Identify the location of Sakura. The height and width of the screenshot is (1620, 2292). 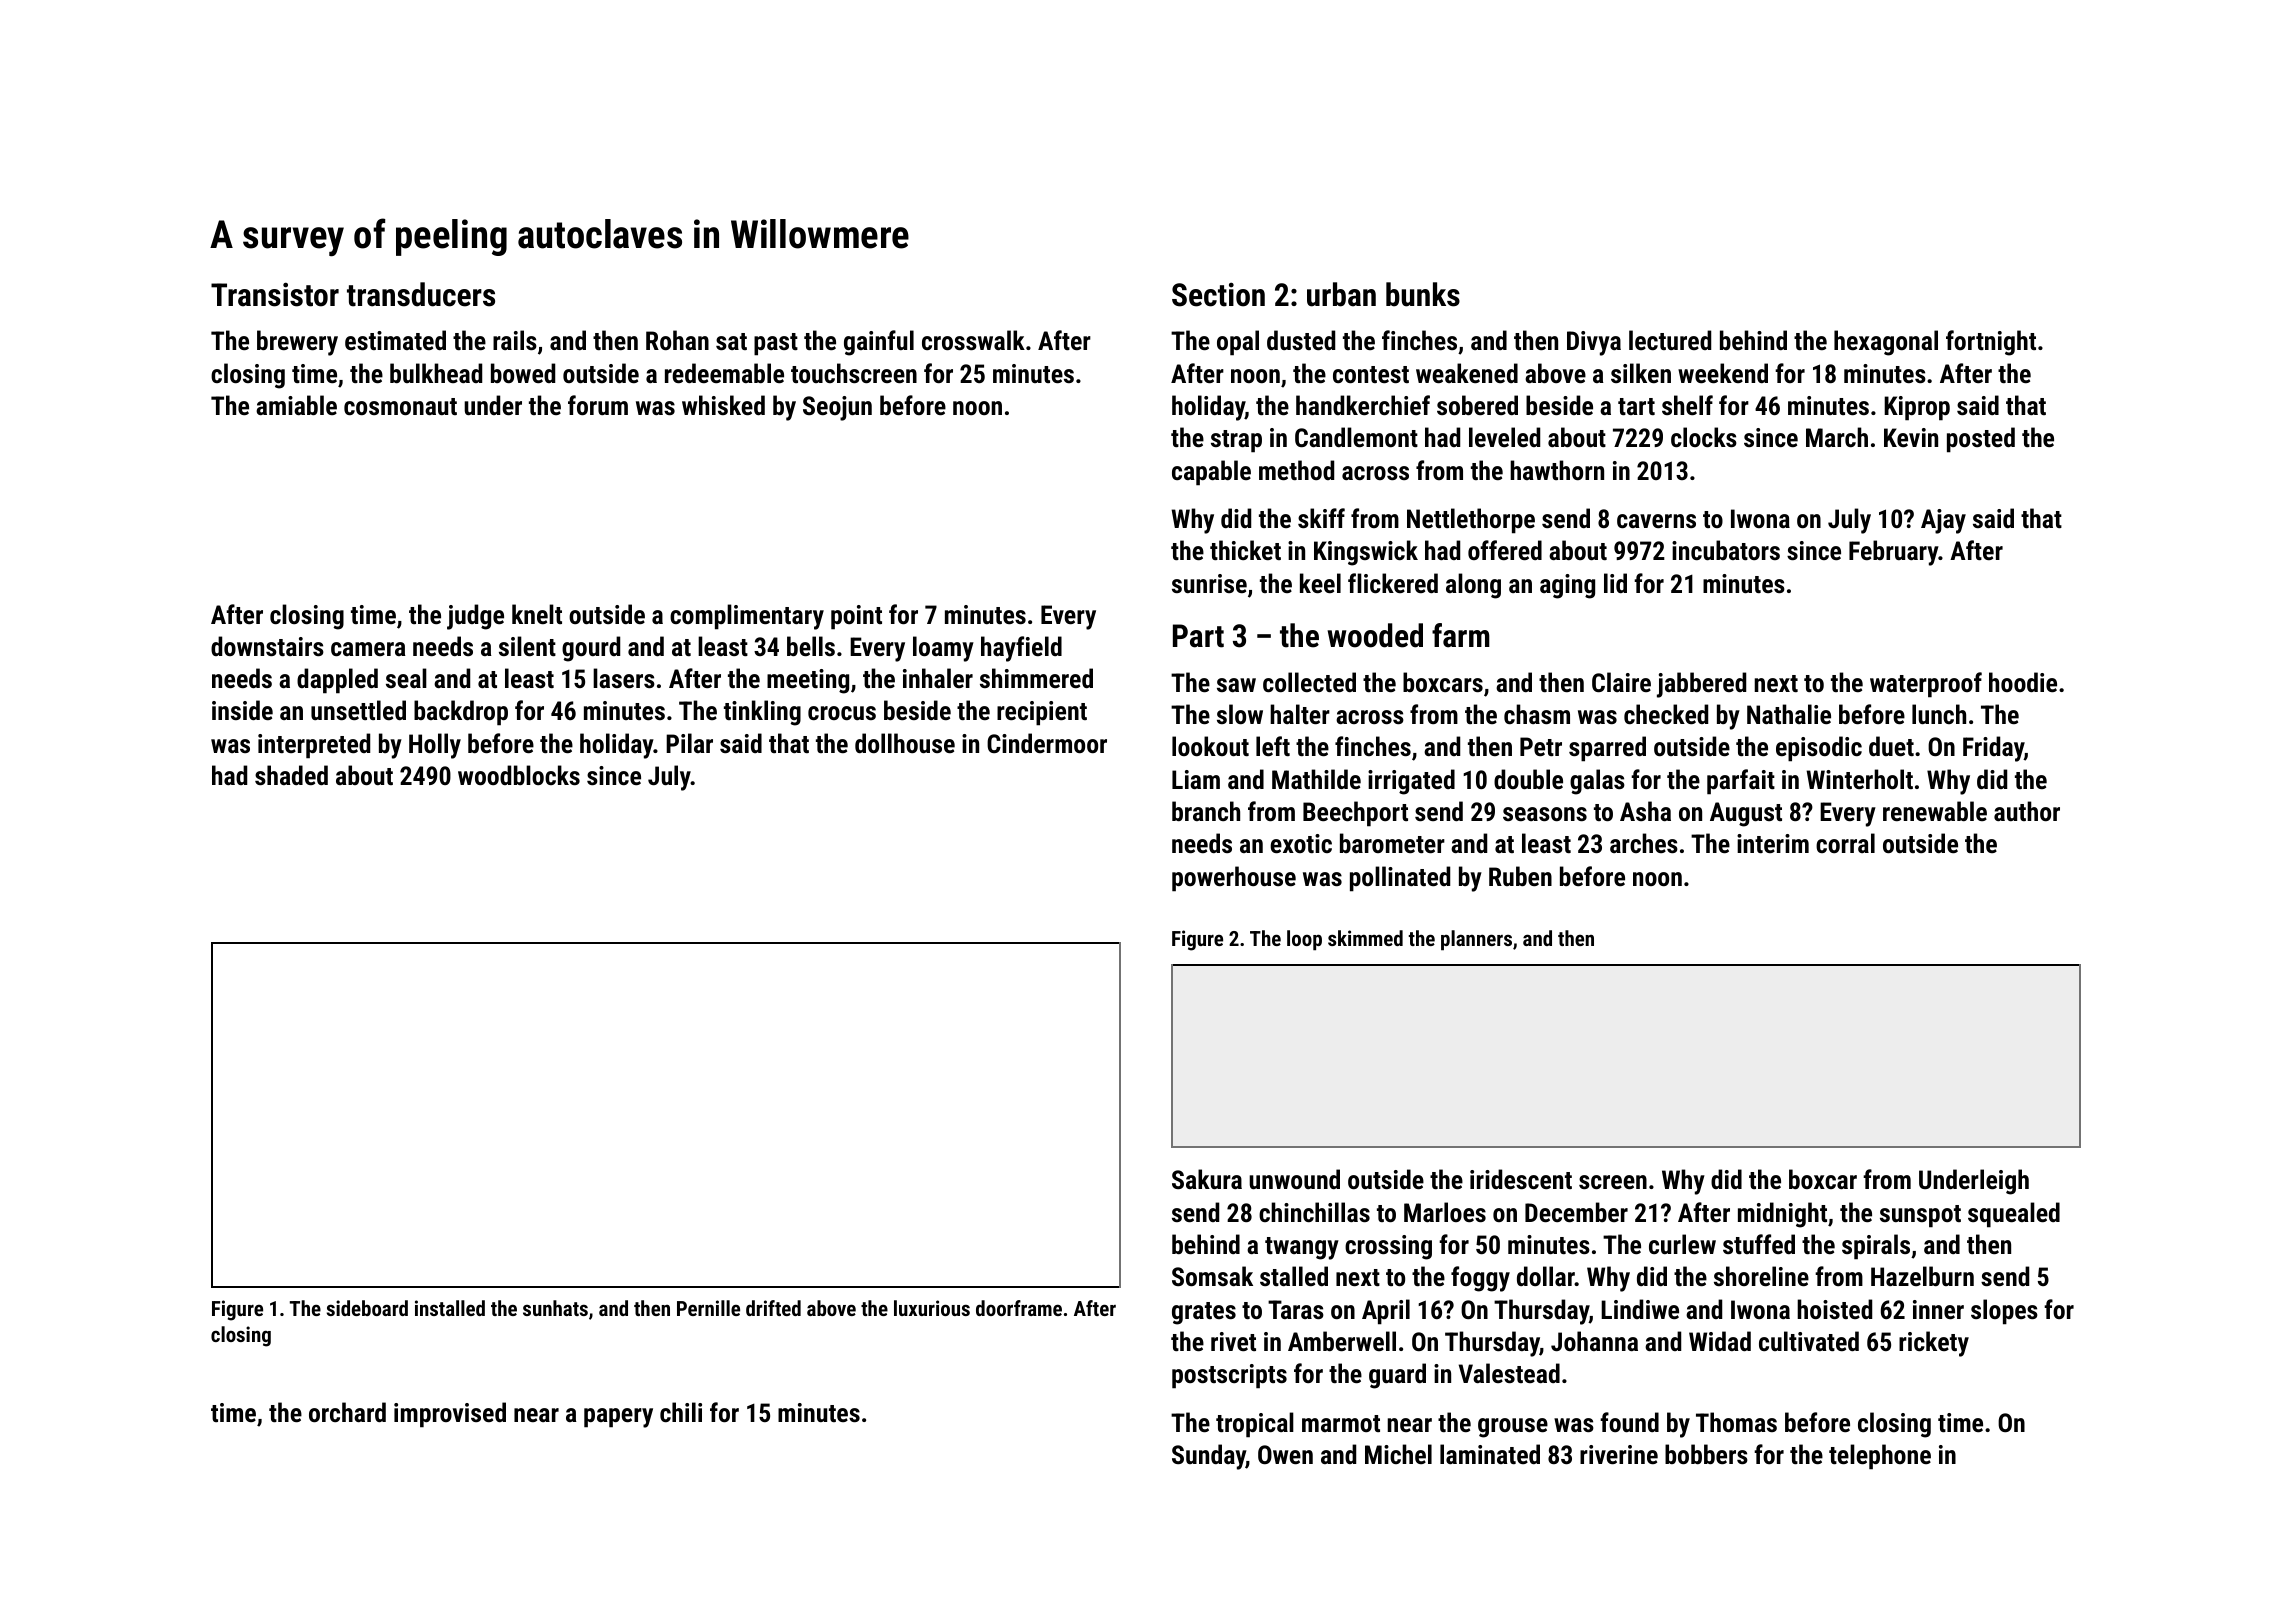
(1207, 1179).
